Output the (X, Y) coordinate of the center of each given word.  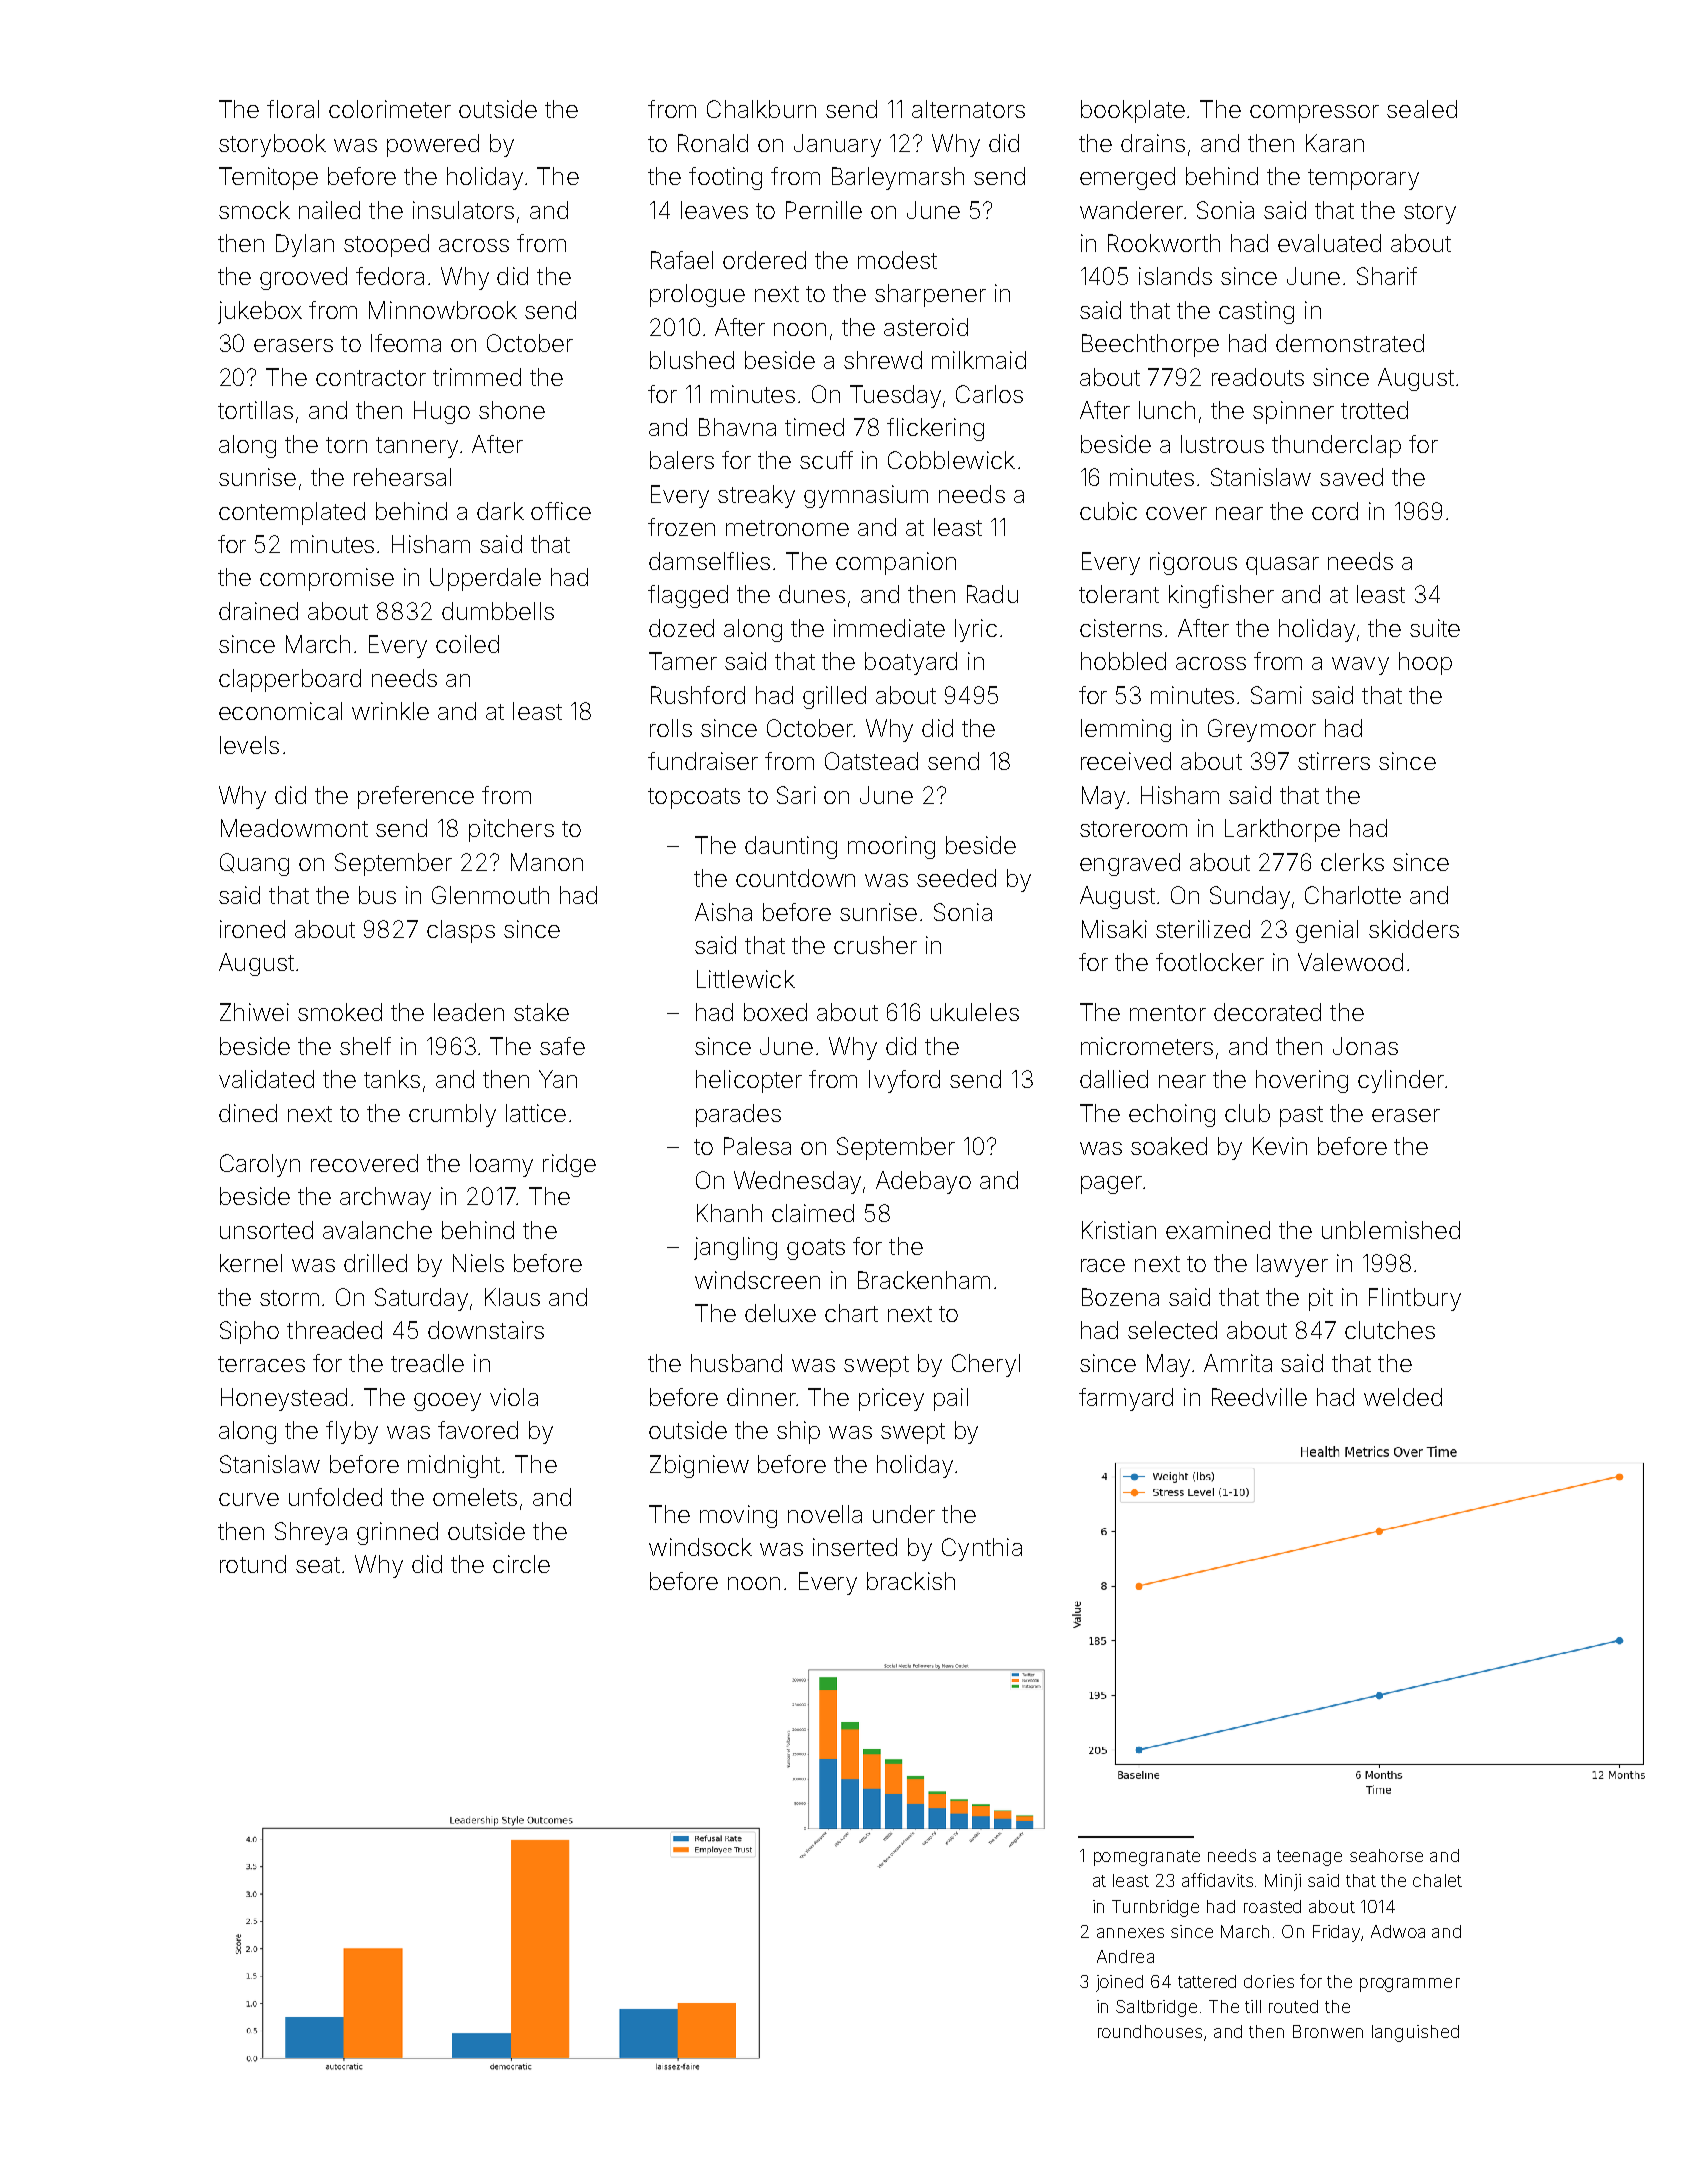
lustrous (1222, 444)
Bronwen (1328, 2031)
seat (318, 1565)
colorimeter (390, 109)
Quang (254, 864)
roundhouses (1150, 2031)
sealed (1422, 109)
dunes (812, 594)
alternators (968, 109)
